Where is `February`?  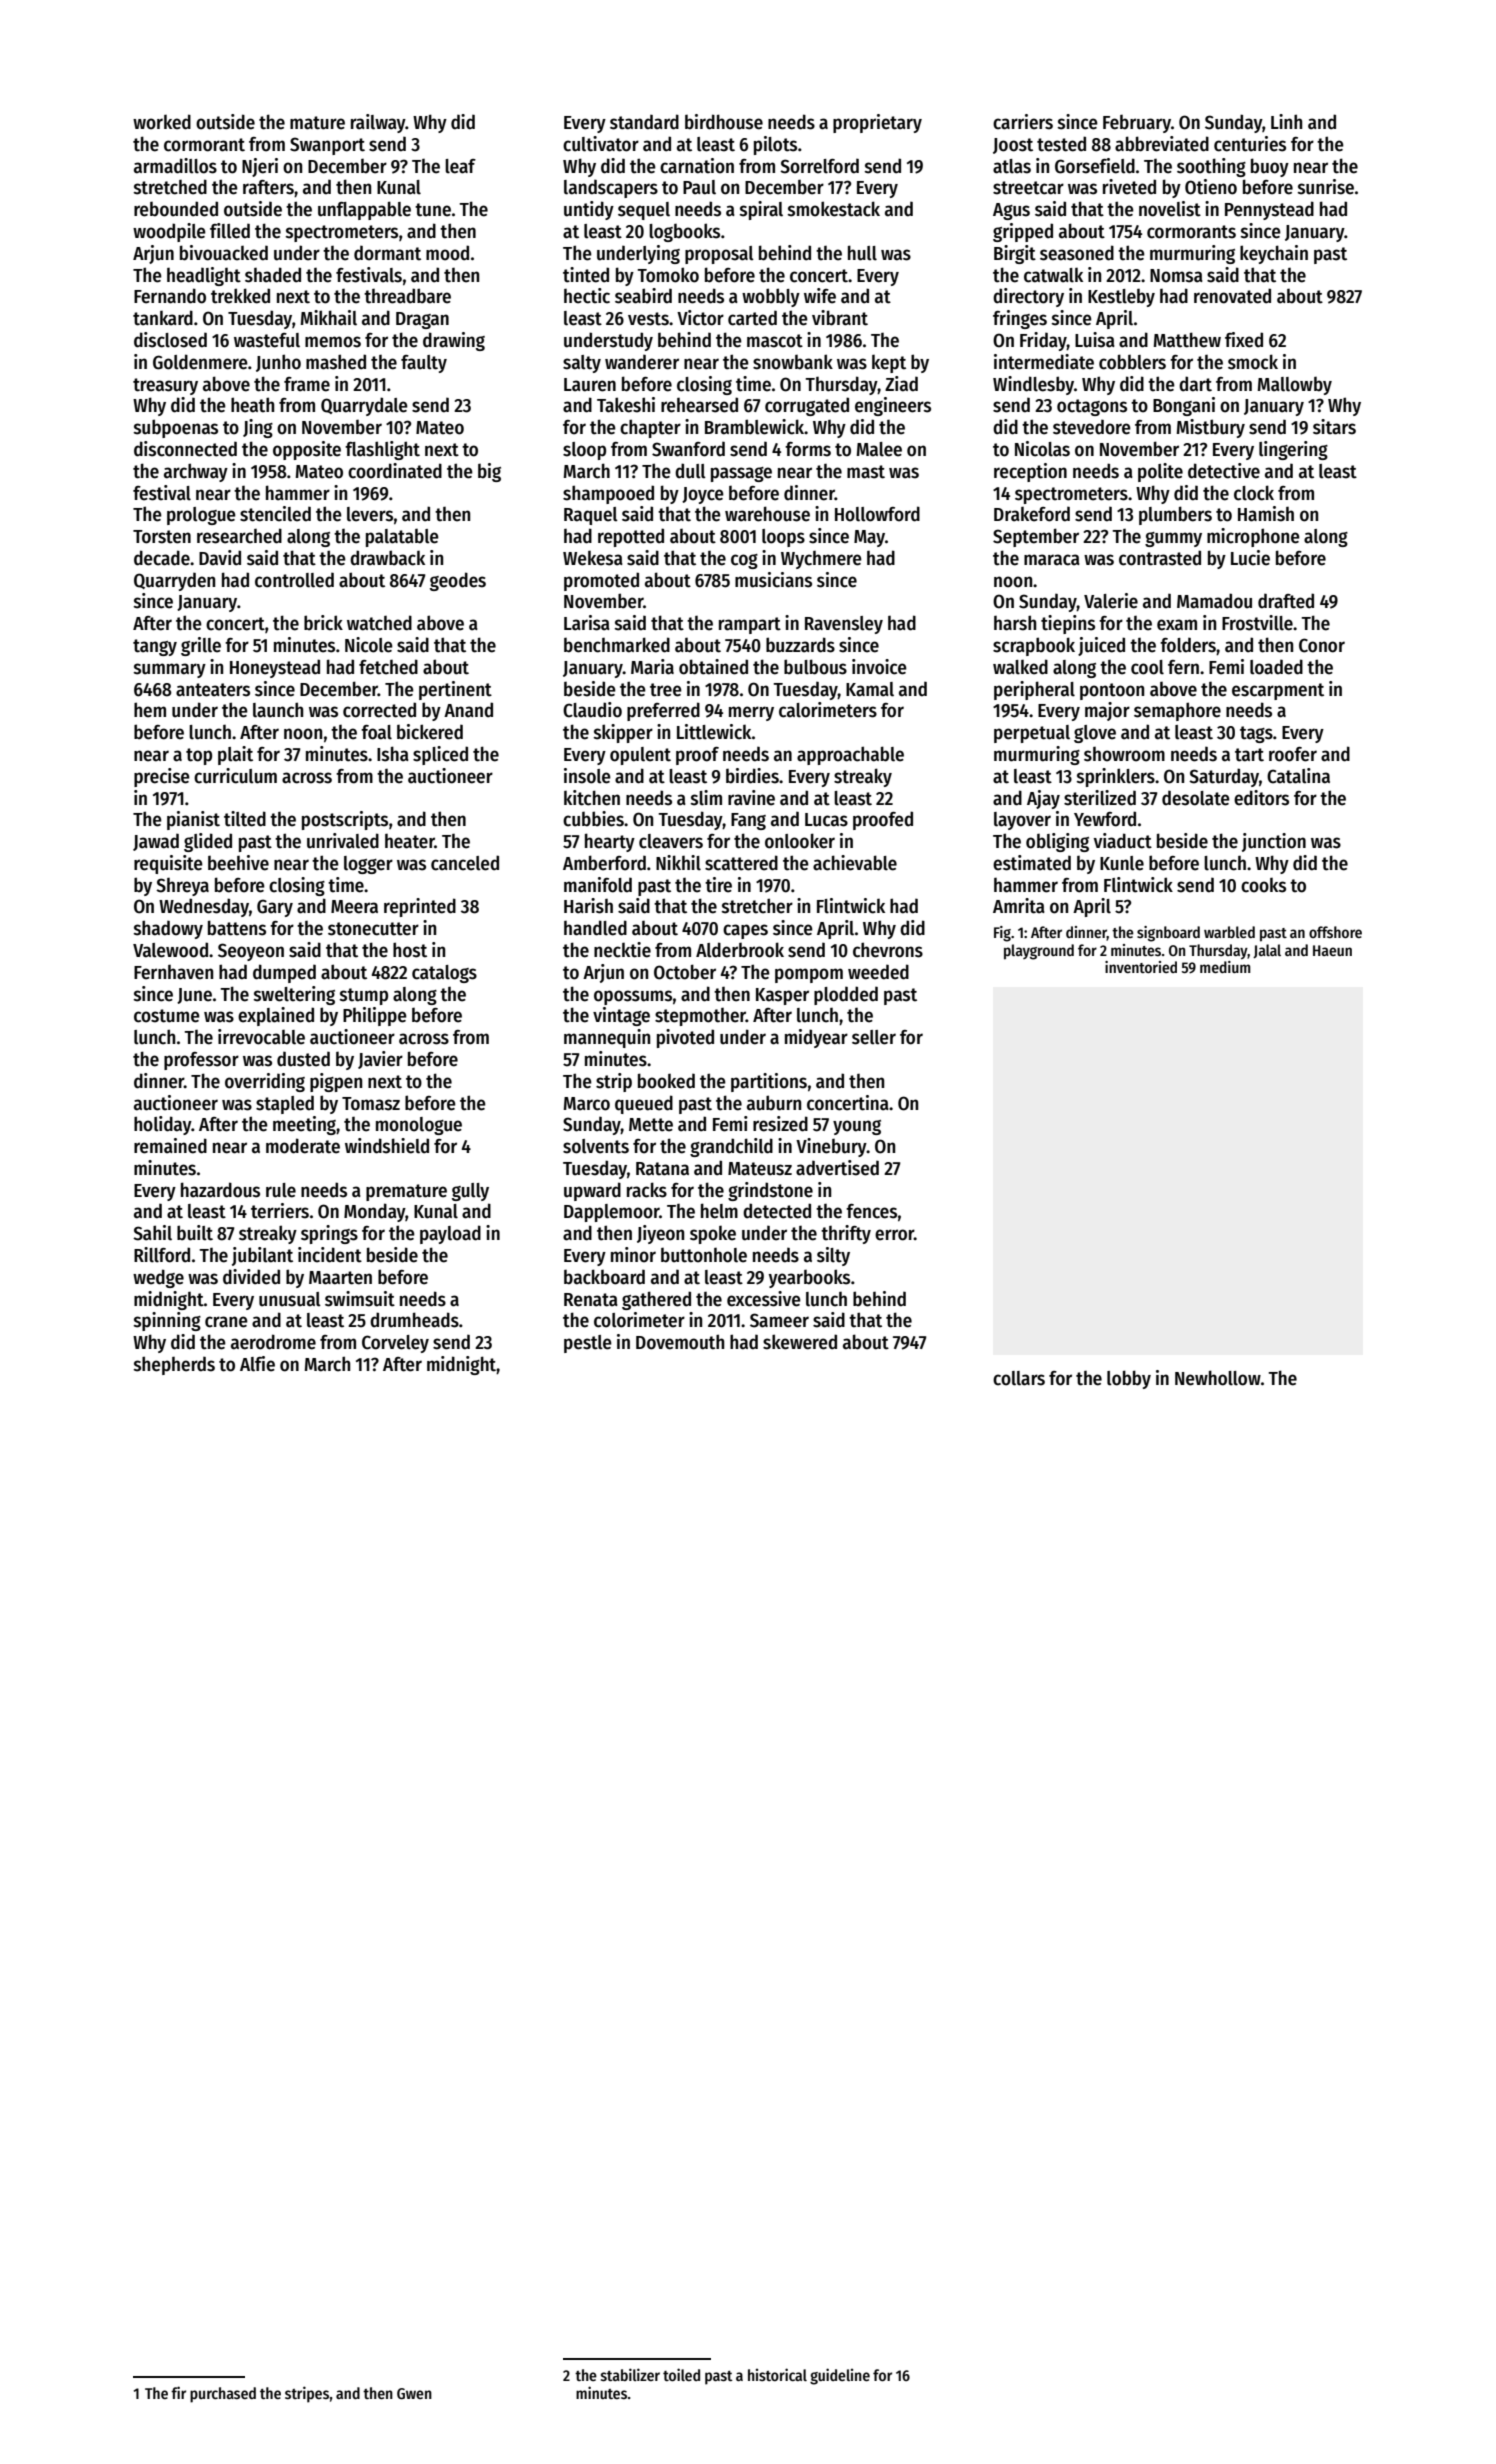
February is located at coordinates (1137, 123).
